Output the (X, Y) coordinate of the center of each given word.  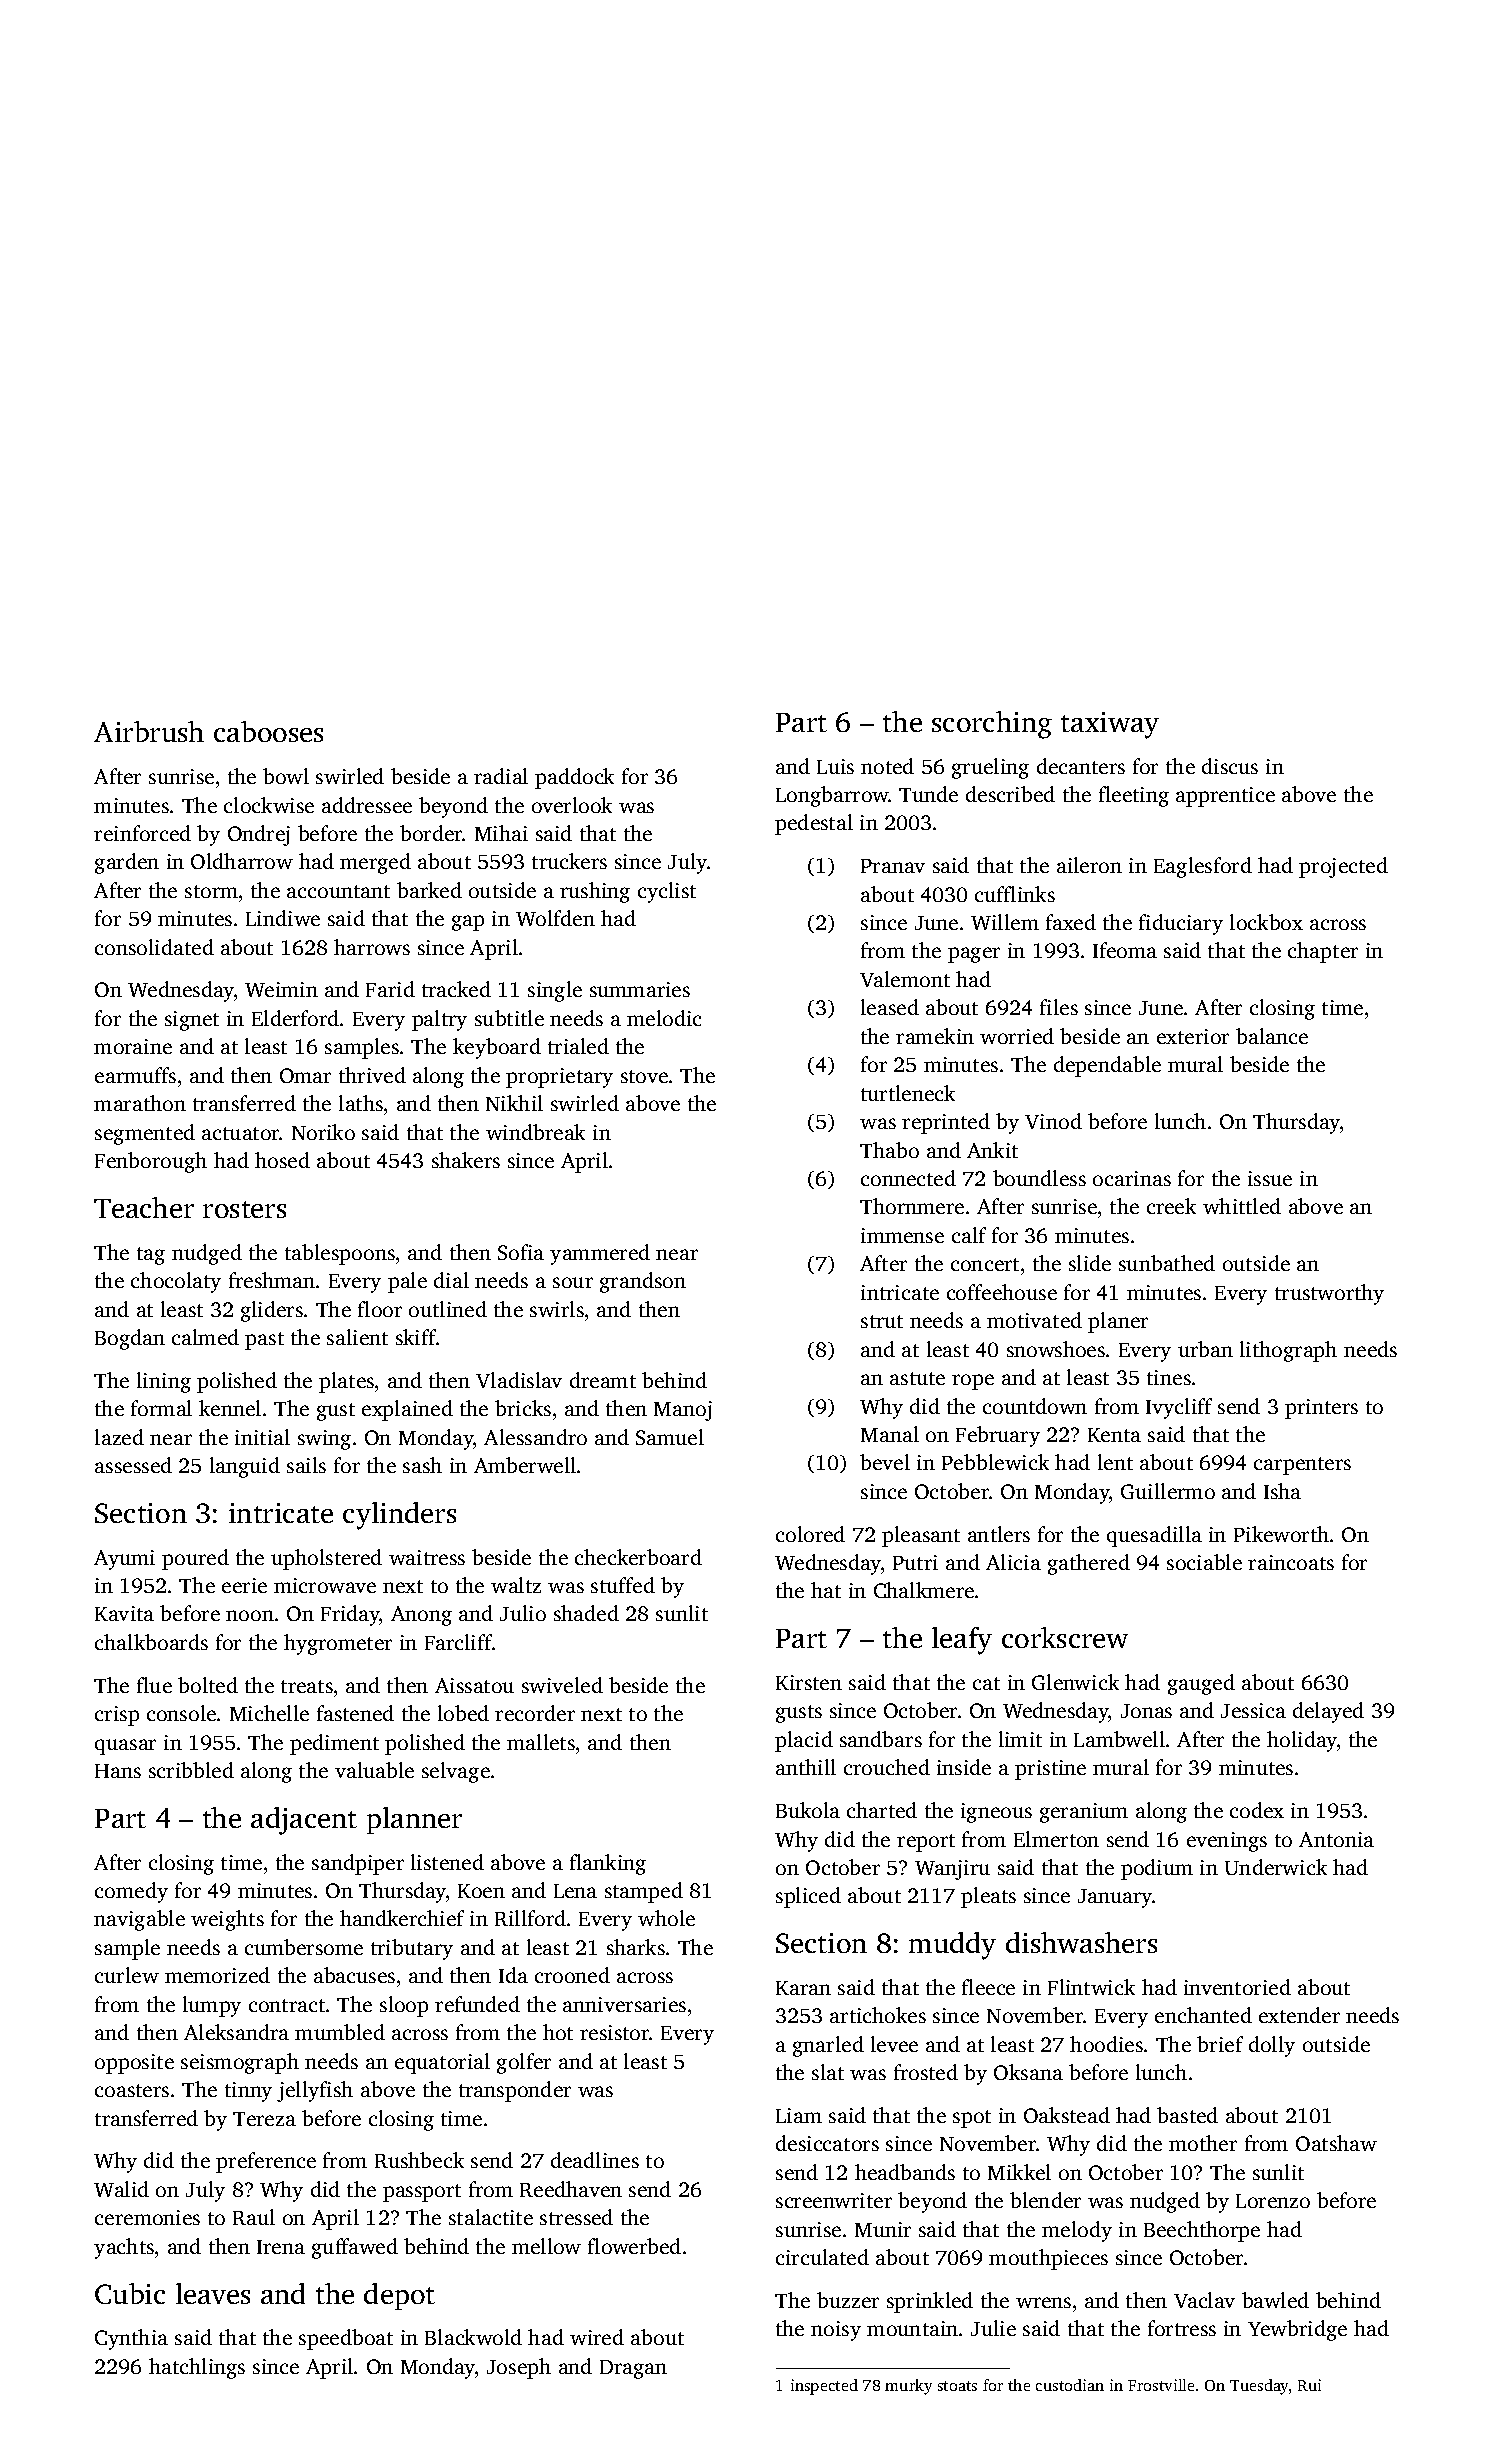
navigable (139, 1920)
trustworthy (1329, 1294)
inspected (824, 2387)
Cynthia (131, 2339)
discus (1230, 766)
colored (810, 1534)
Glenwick (1075, 1682)
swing (324, 1440)
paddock (574, 778)
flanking (608, 1864)
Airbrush (149, 731)
